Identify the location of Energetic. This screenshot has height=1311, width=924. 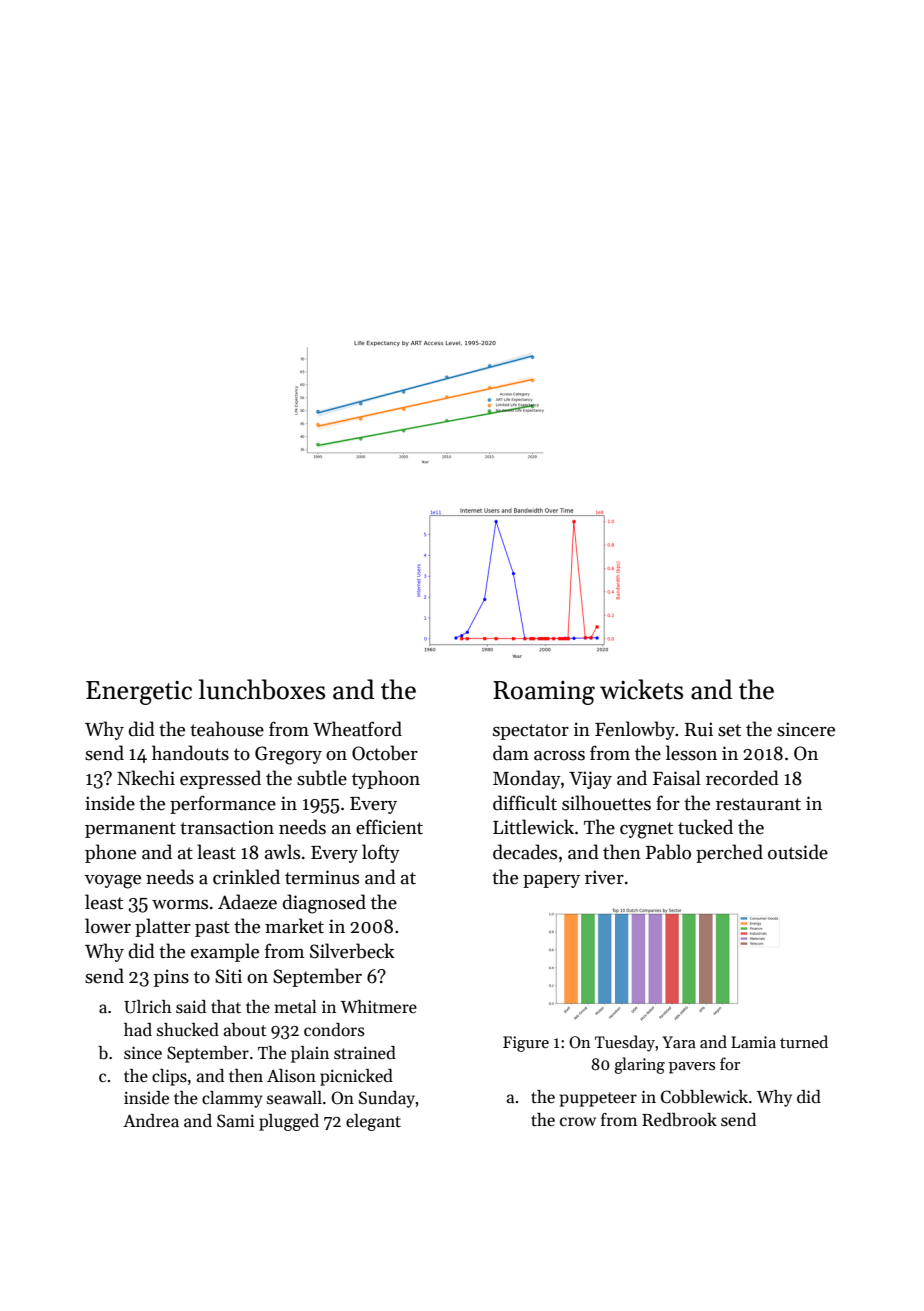
(139, 693).
